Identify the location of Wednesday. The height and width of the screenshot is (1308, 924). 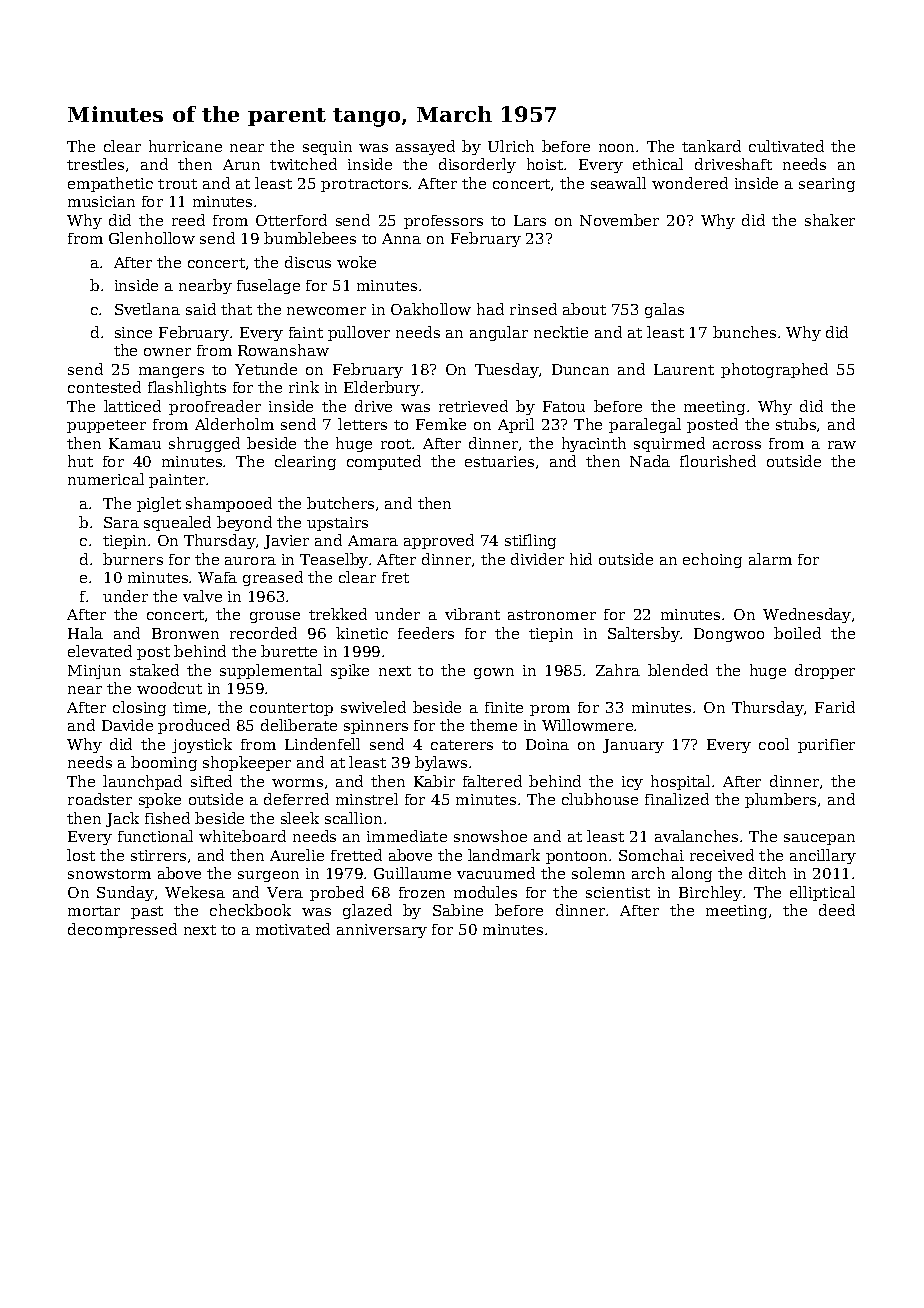
(807, 615).
